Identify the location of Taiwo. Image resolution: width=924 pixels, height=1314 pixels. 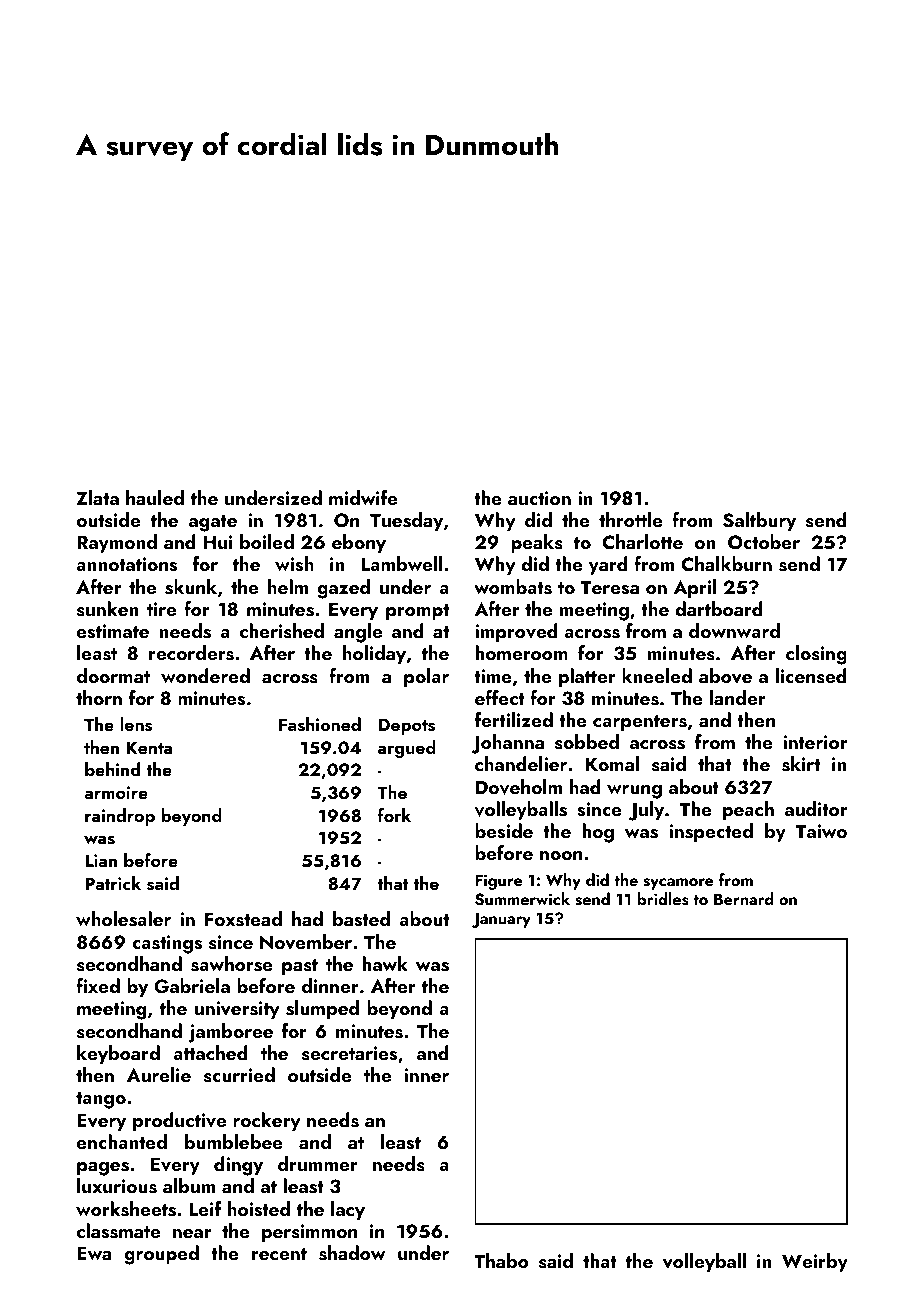
(821, 831).
